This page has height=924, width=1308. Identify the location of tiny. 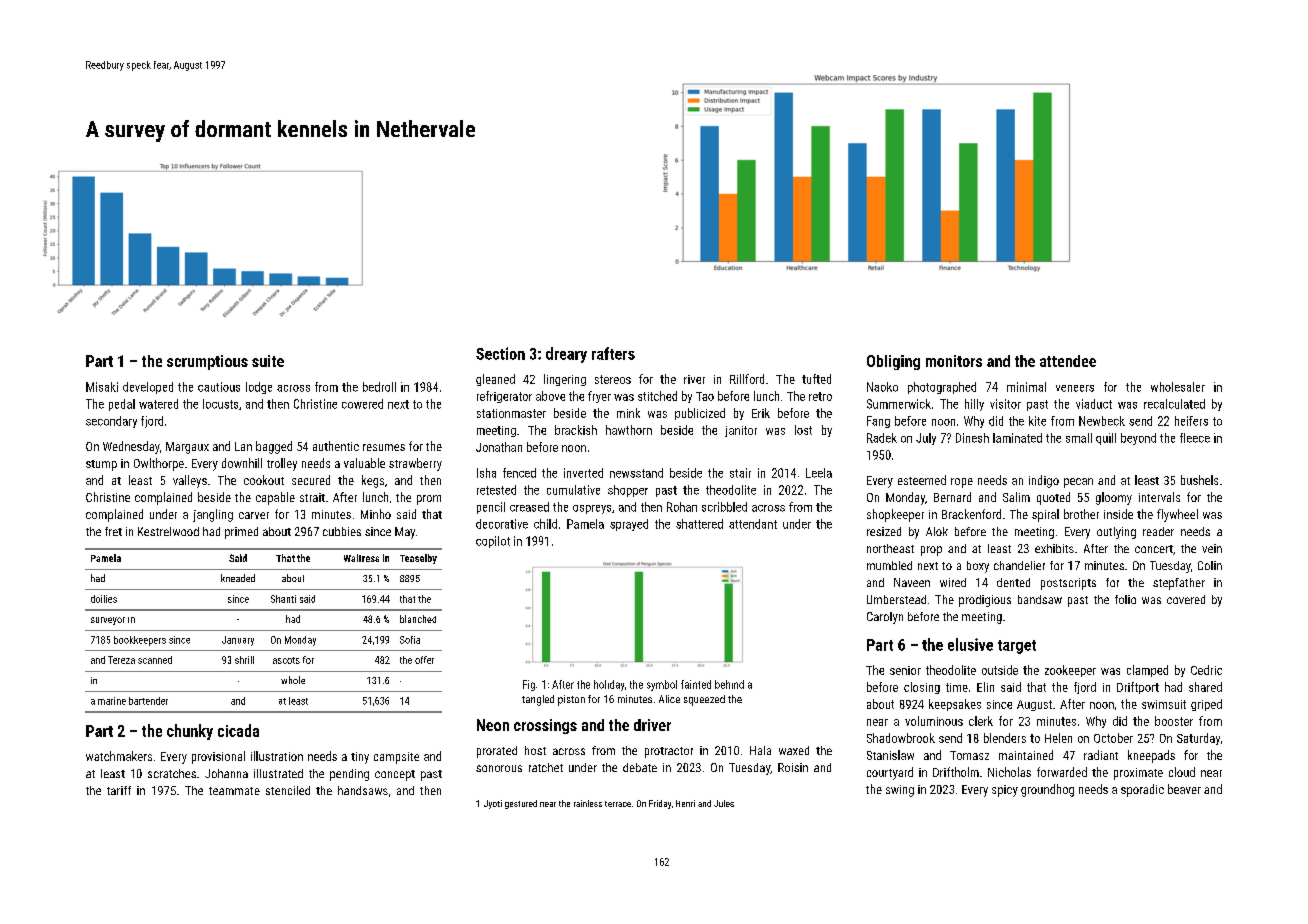
(360, 758).
